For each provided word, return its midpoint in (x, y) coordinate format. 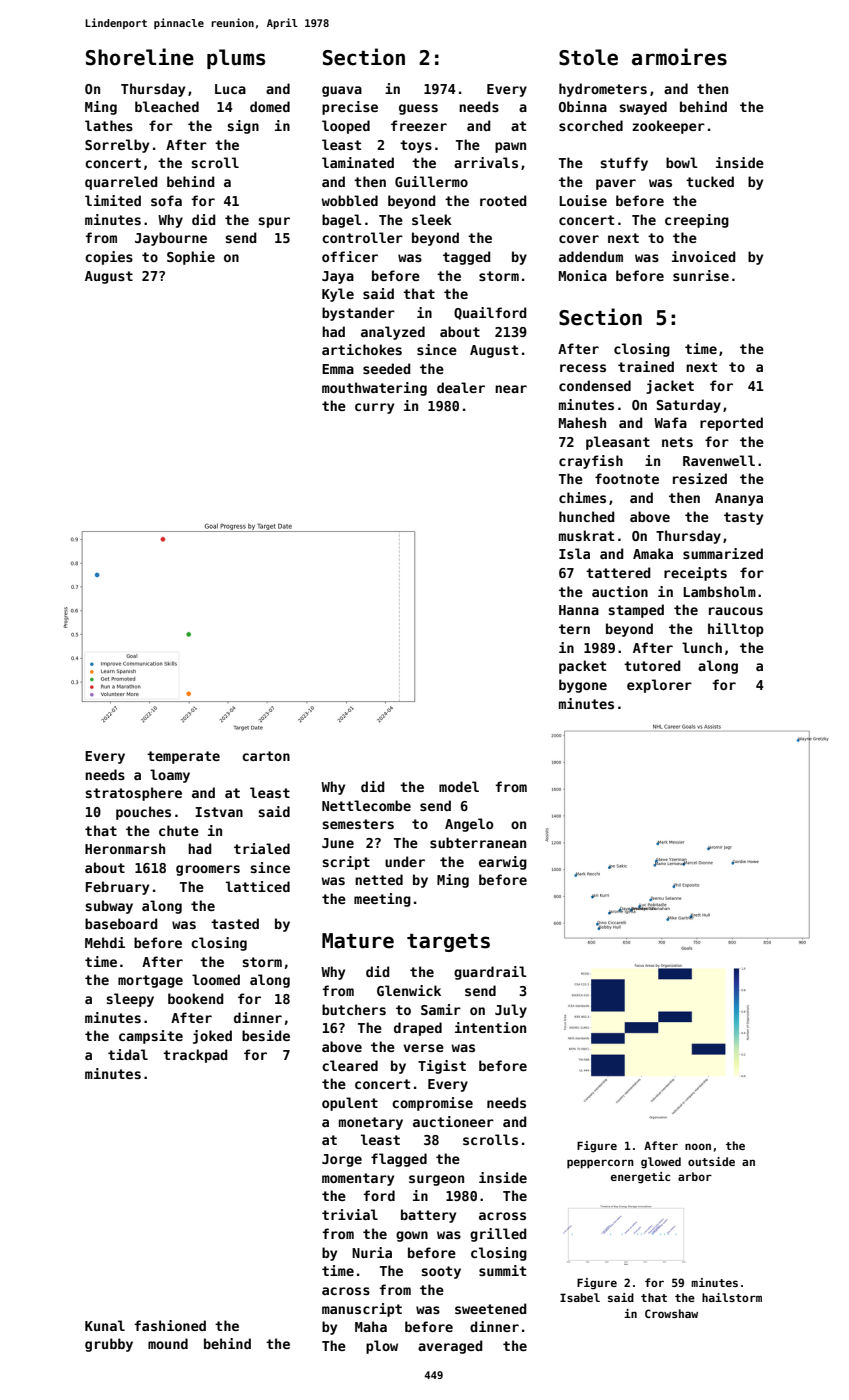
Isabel (580, 1297)
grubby (109, 1345)
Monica (583, 275)
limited (113, 200)
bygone (583, 686)
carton (266, 756)
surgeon (436, 1180)
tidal (128, 1054)
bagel (342, 221)
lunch (702, 647)
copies (109, 258)
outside (711, 1161)
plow (382, 1347)
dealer (461, 387)
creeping (697, 221)
